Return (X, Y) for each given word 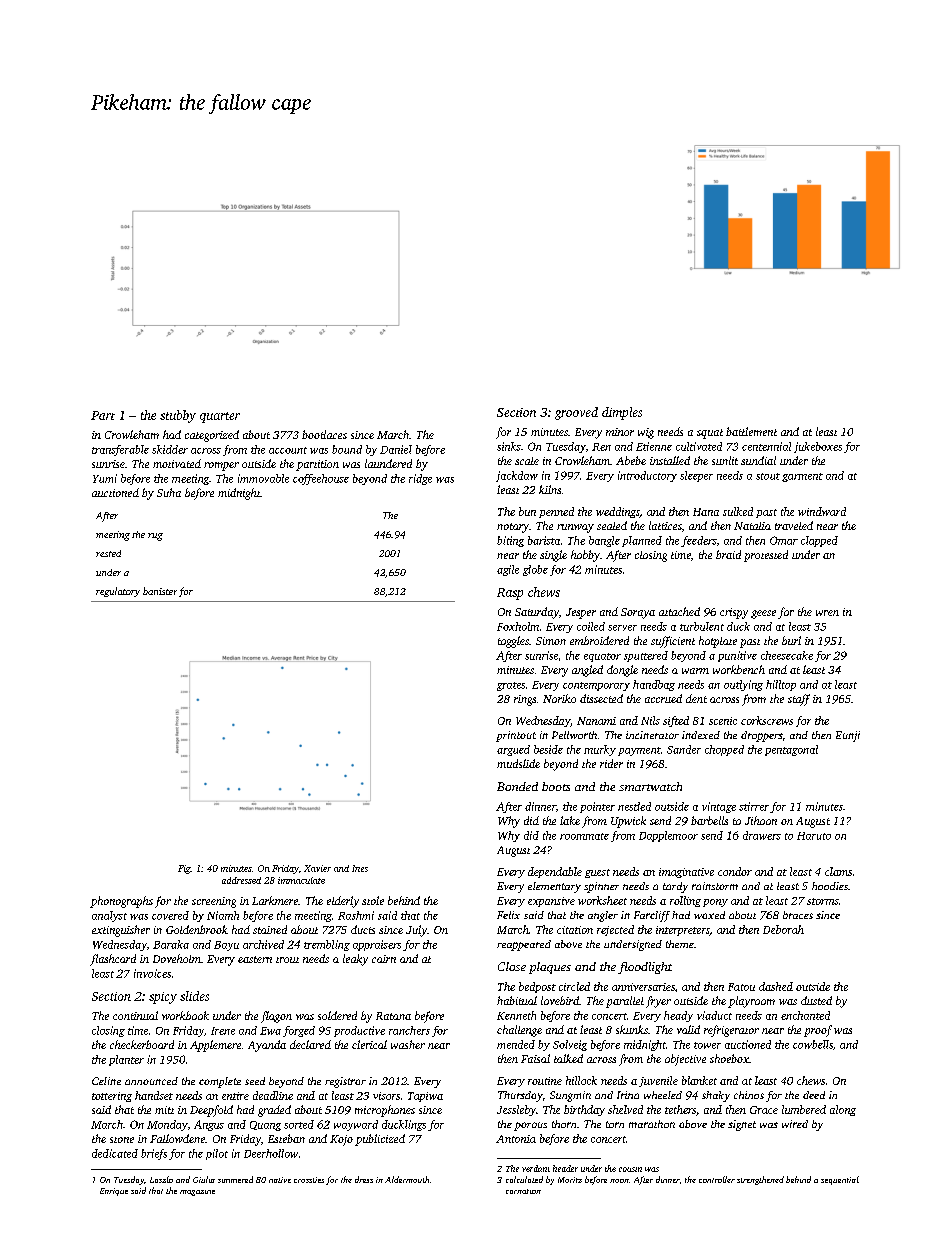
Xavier (317, 868)
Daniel (396, 449)
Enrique (114, 1192)
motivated (177, 463)
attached (679, 611)
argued (513, 750)
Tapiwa (425, 1097)
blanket (699, 1080)
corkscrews (767, 720)
